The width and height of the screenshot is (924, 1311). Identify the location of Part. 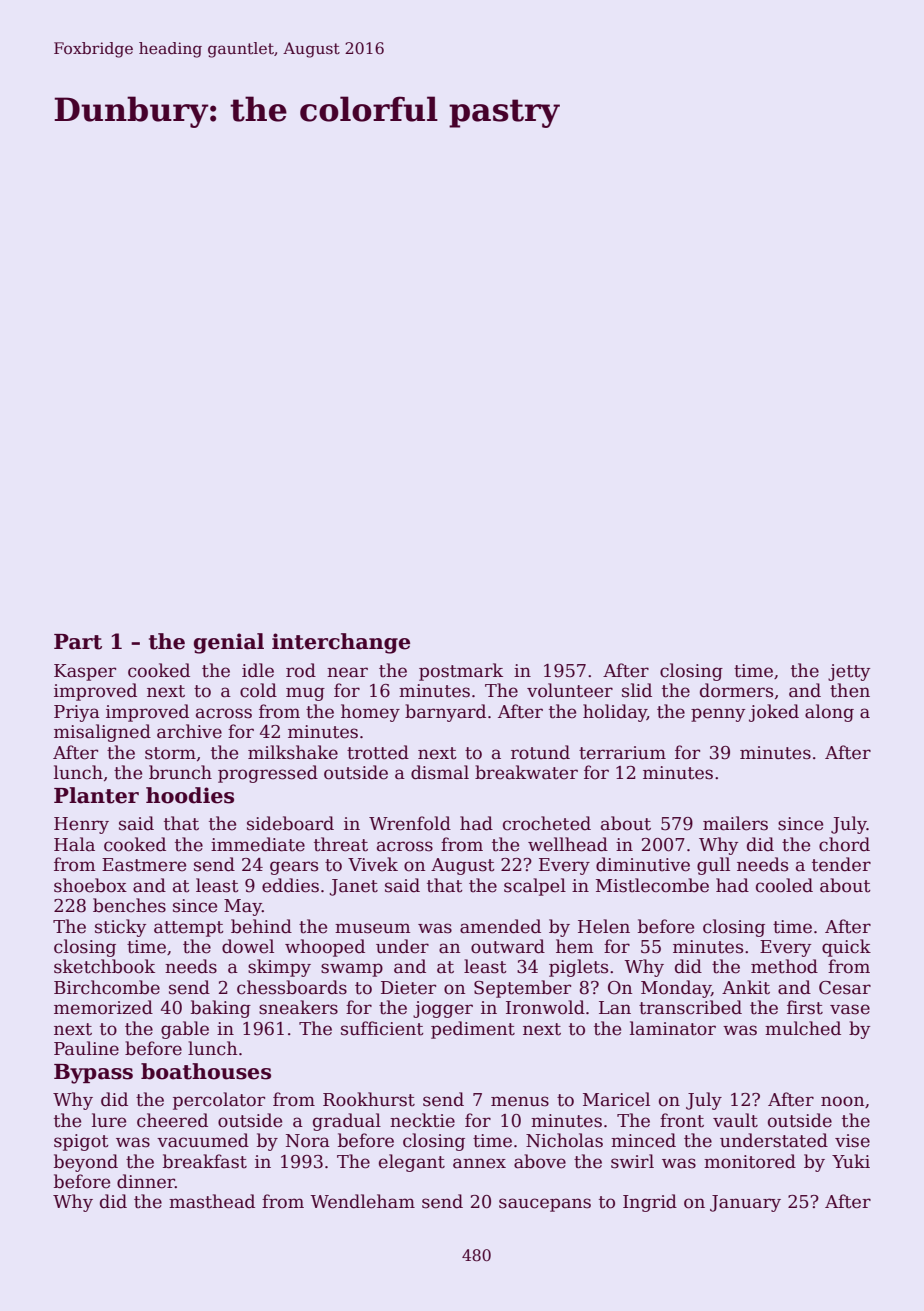
(78, 642).
